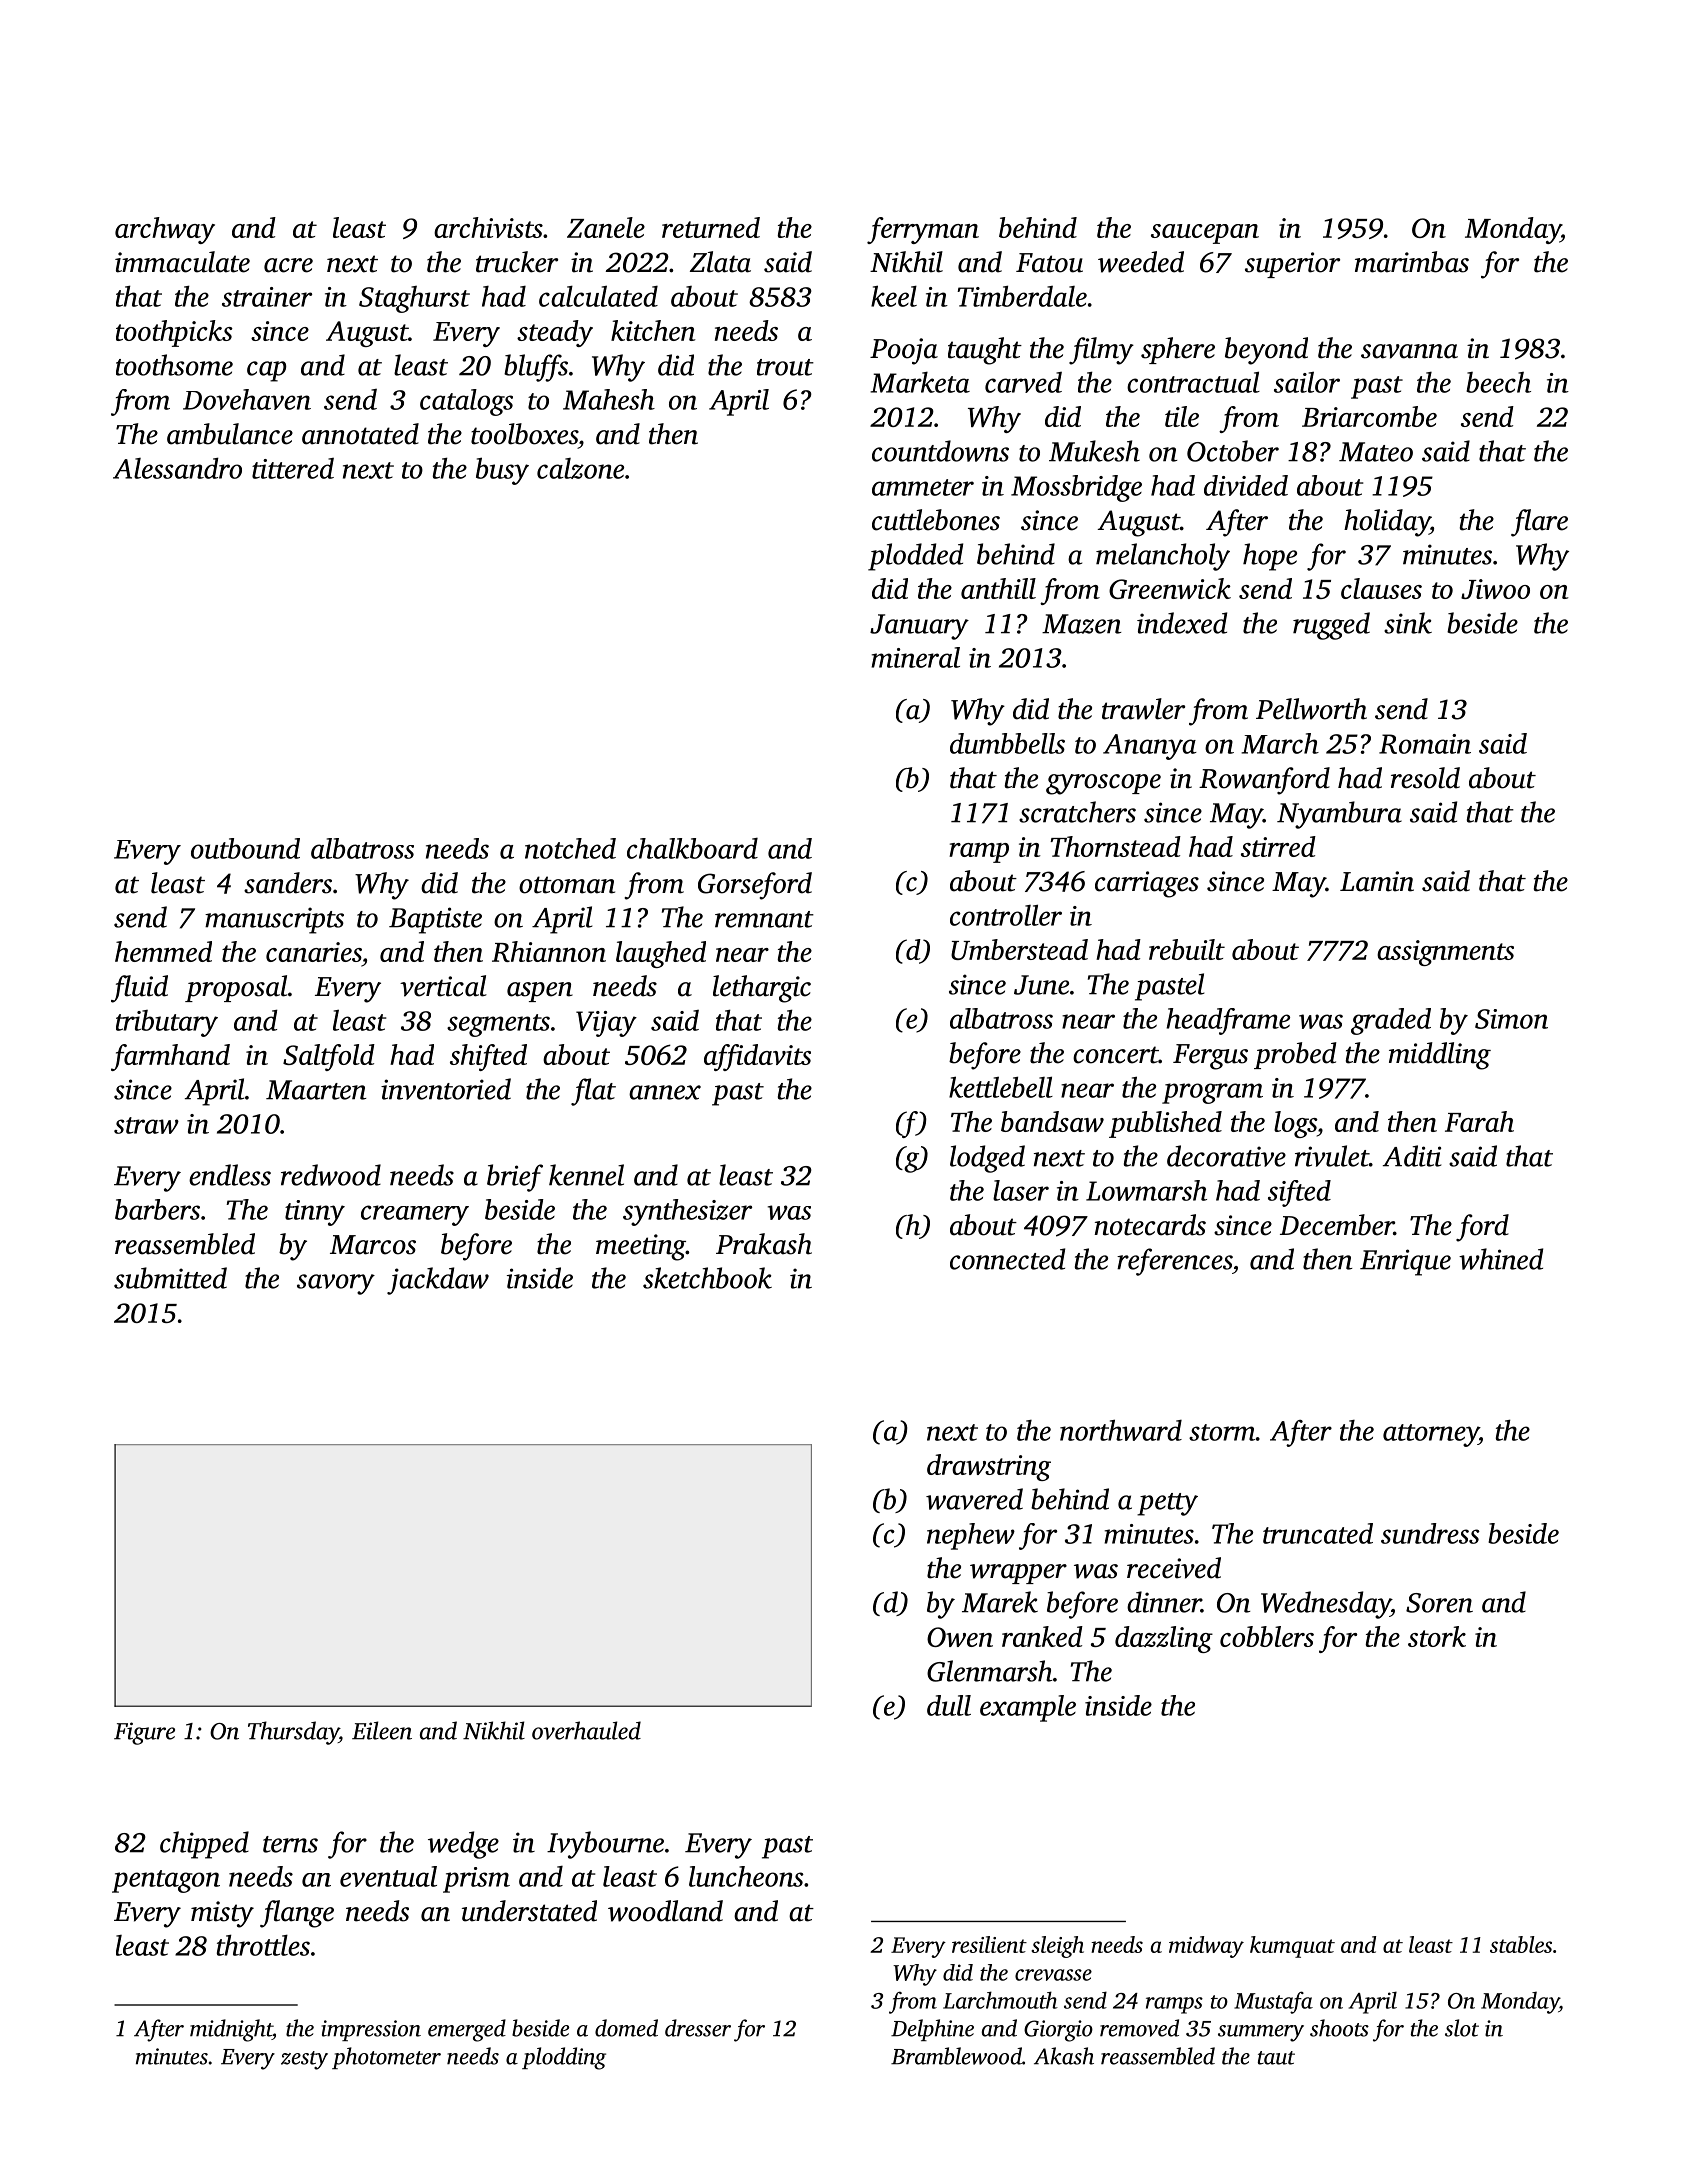  Describe the element at coordinates (956, 2056) in the screenshot. I see `Bramblewood` at that location.
